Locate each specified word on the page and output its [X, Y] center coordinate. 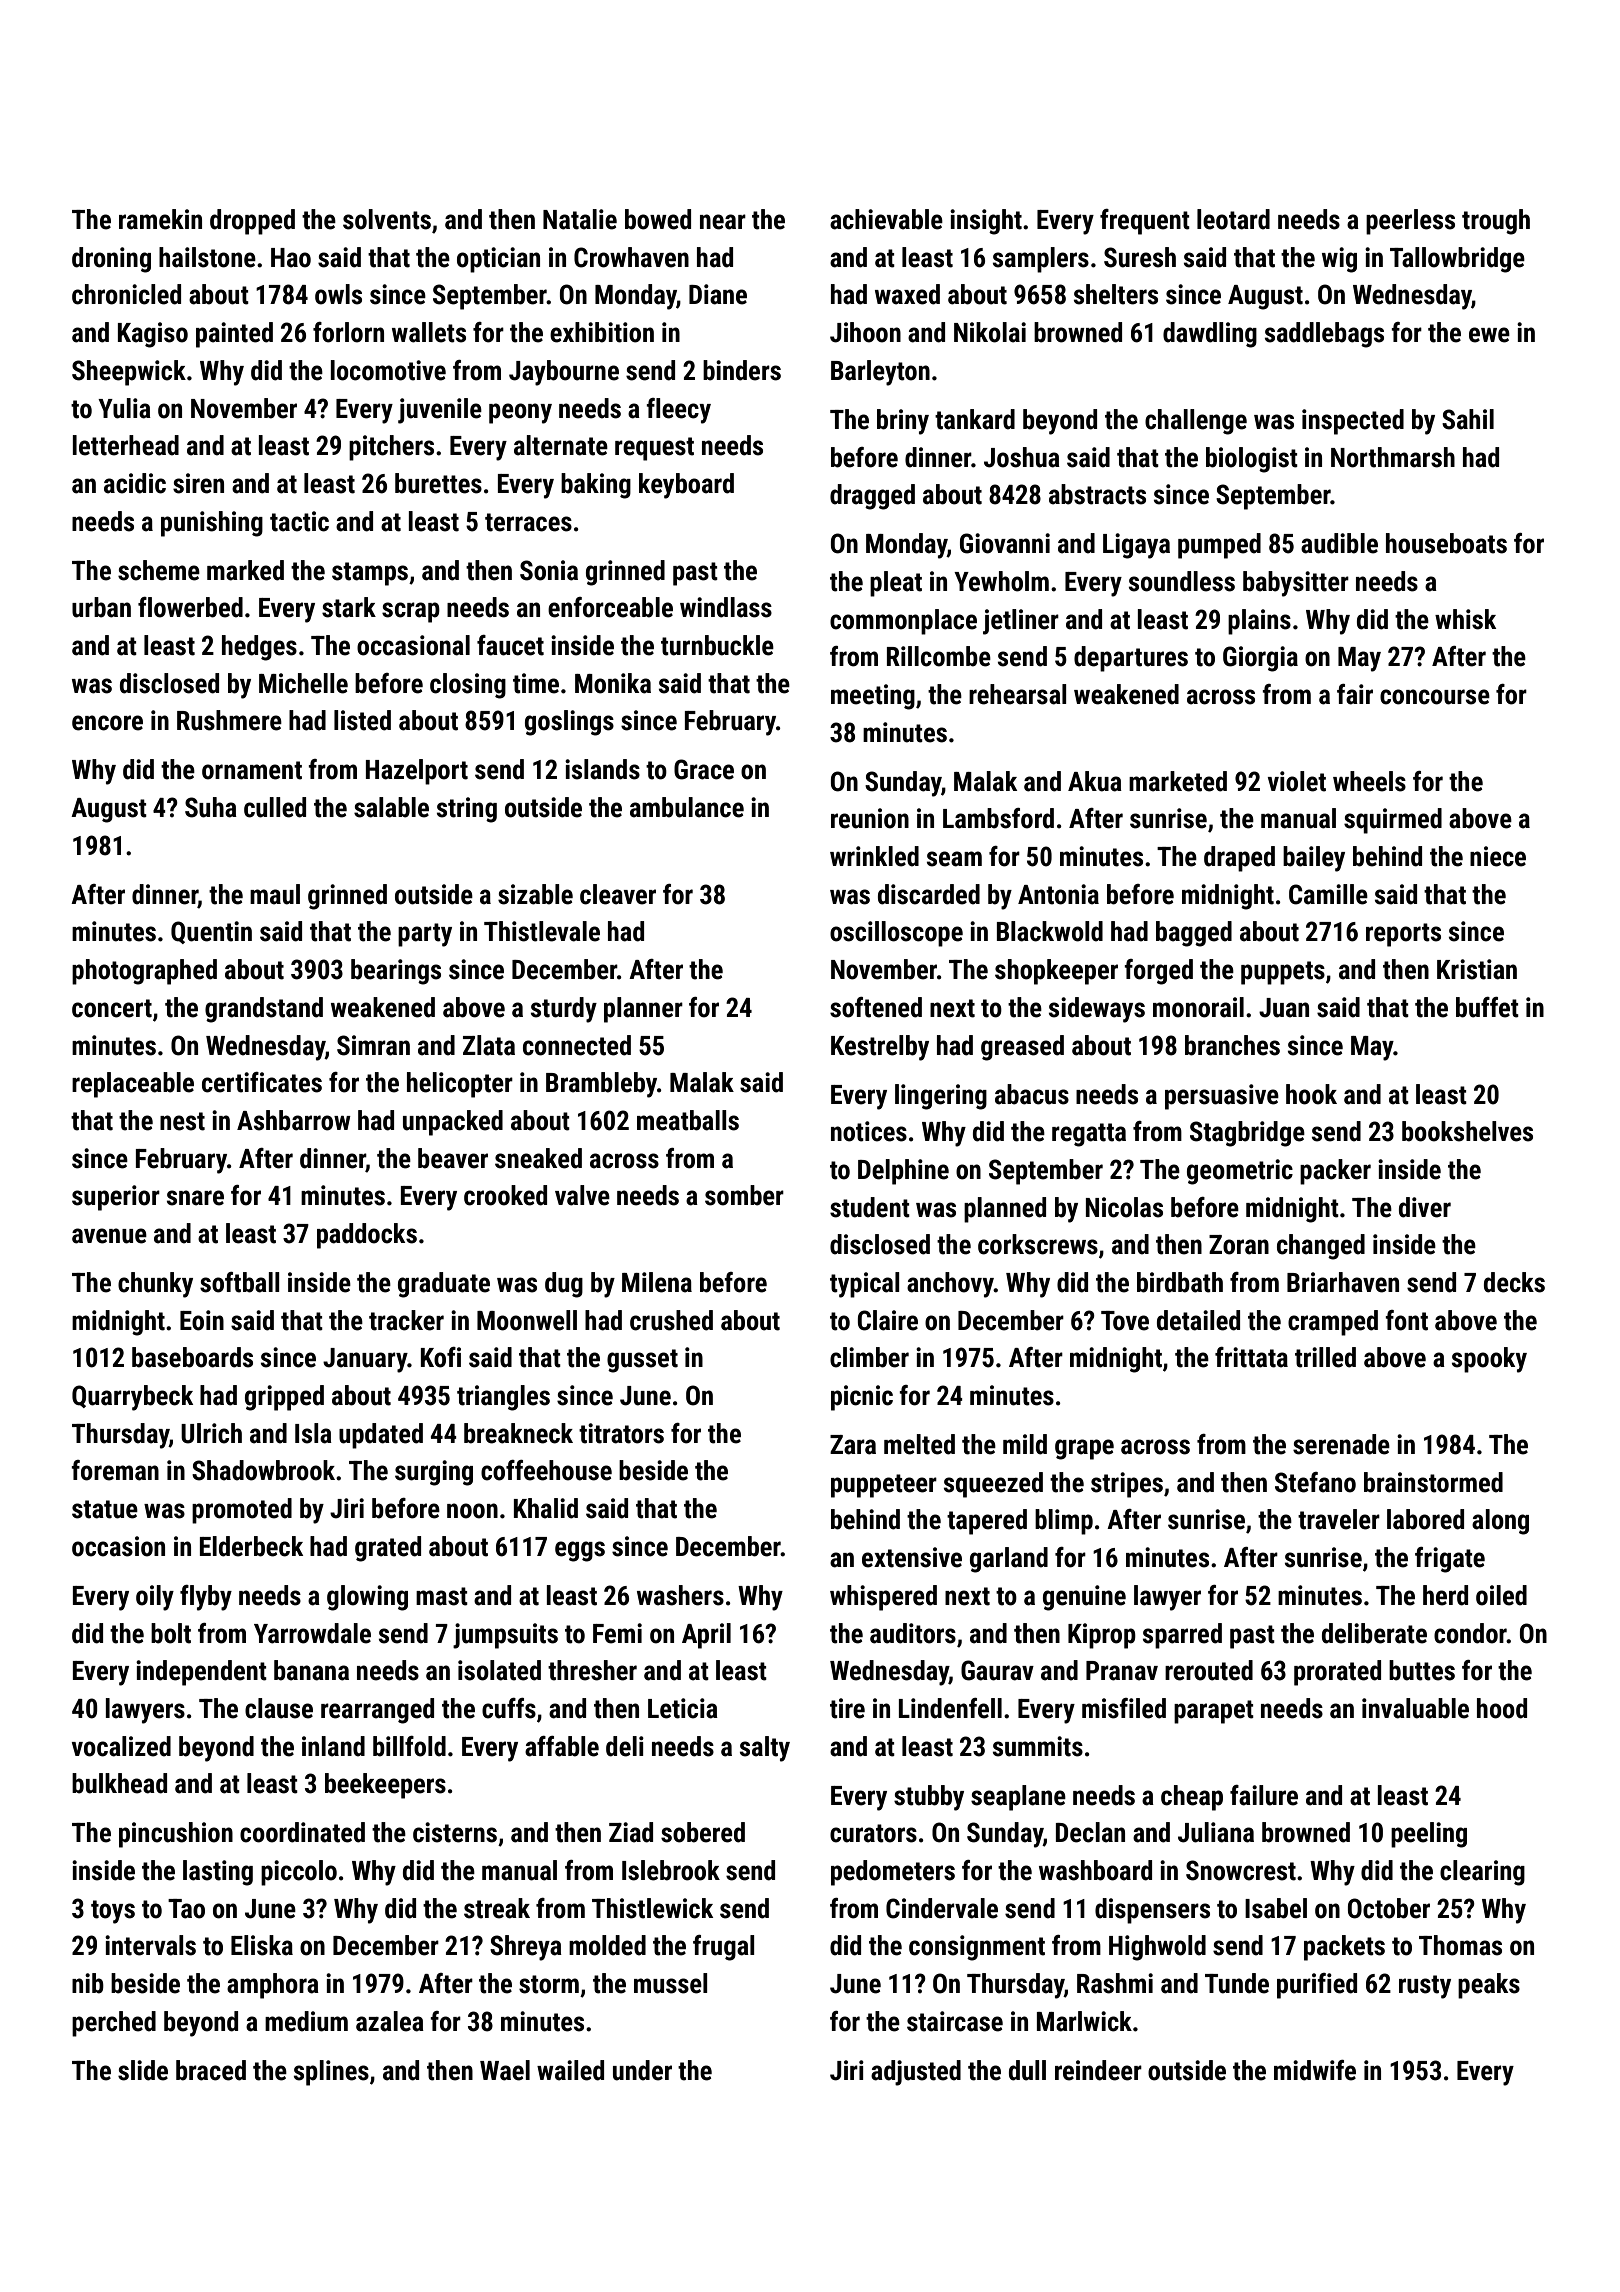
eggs [580, 1551]
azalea [390, 2021]
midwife [1315, 2070]
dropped [252, 222]
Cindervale [942, 1908]
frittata [1251, 1357]
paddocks [367, 1236]
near [723, 222]
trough [1496, 222]
